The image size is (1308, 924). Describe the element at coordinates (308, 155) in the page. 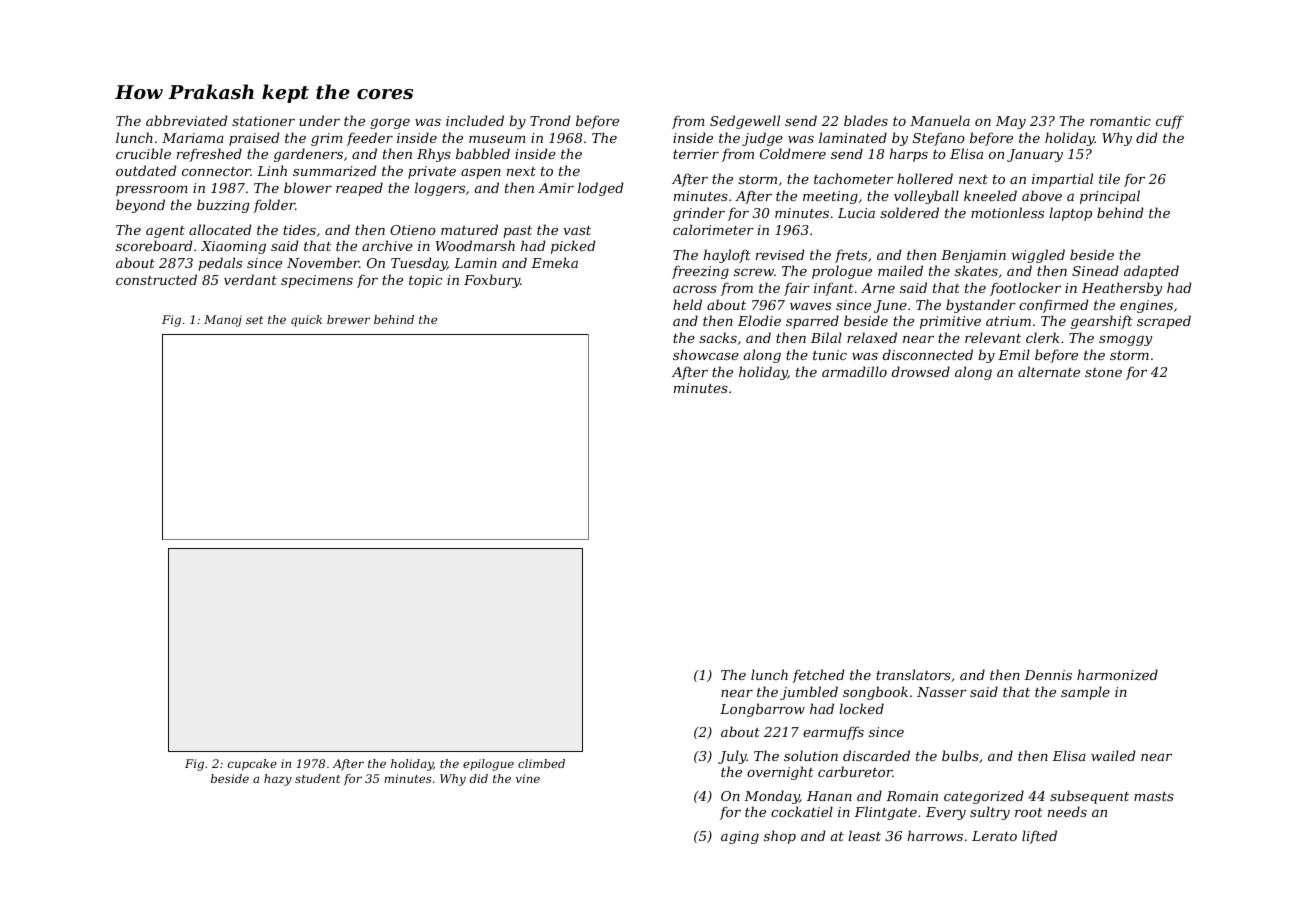

I see `gardeners` at that location.
